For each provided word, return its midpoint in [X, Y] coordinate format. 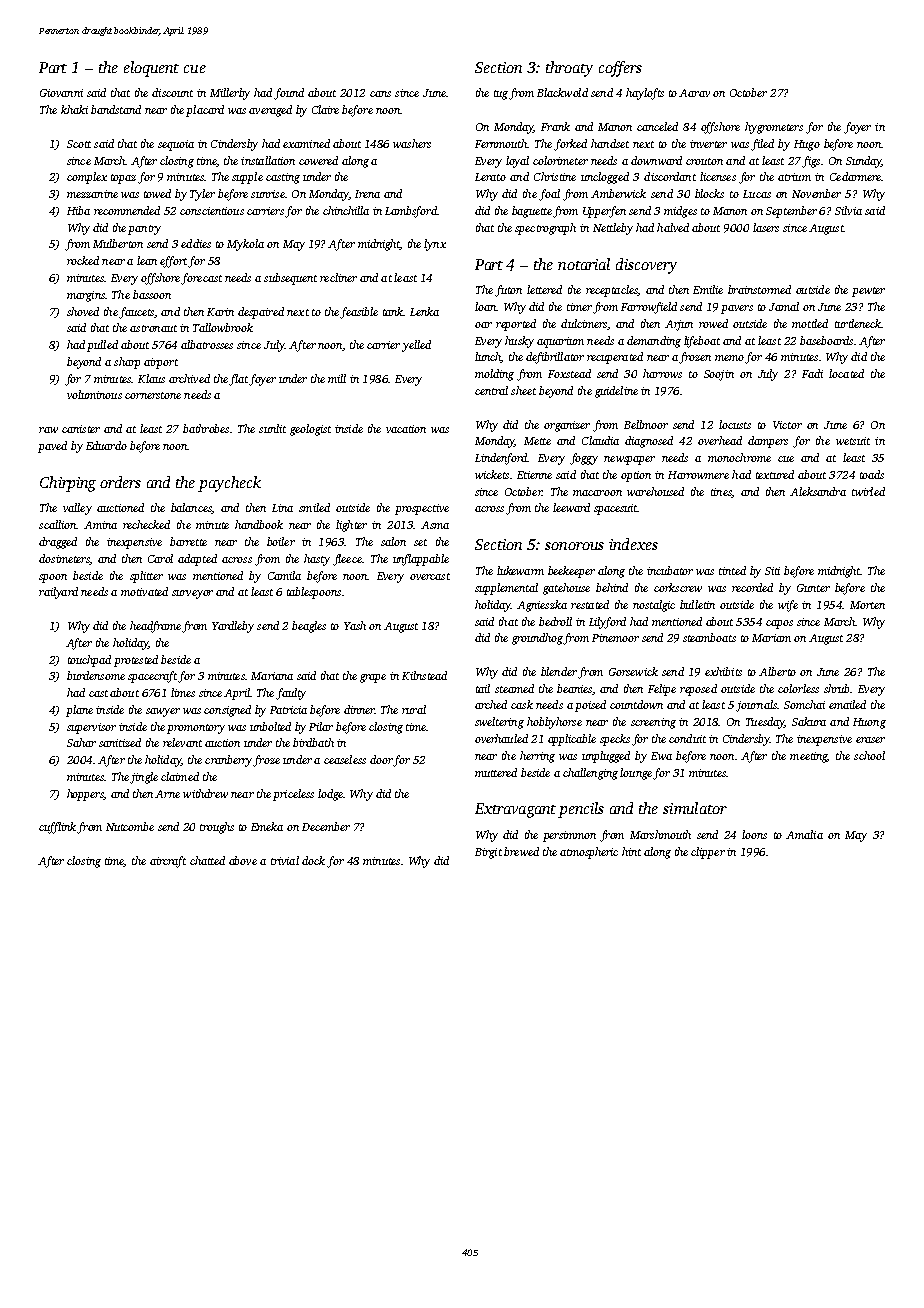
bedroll [555, 621]
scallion [57, 524]
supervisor [91, 728]
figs [811, 162]
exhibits [723, 671]
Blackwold [562, 92]
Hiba [78, 210]
